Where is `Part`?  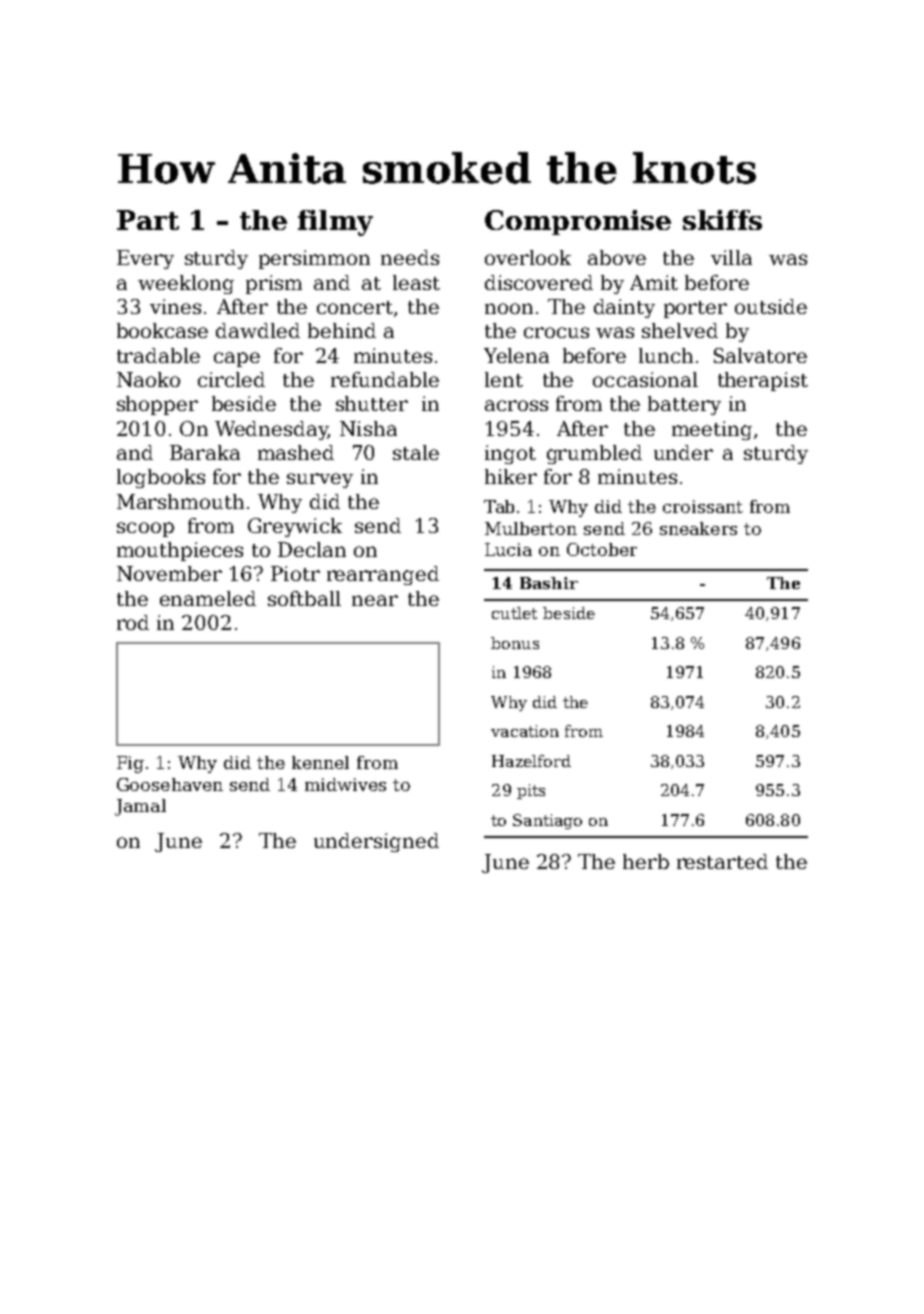 Part is located at coordinates (148, 220).
